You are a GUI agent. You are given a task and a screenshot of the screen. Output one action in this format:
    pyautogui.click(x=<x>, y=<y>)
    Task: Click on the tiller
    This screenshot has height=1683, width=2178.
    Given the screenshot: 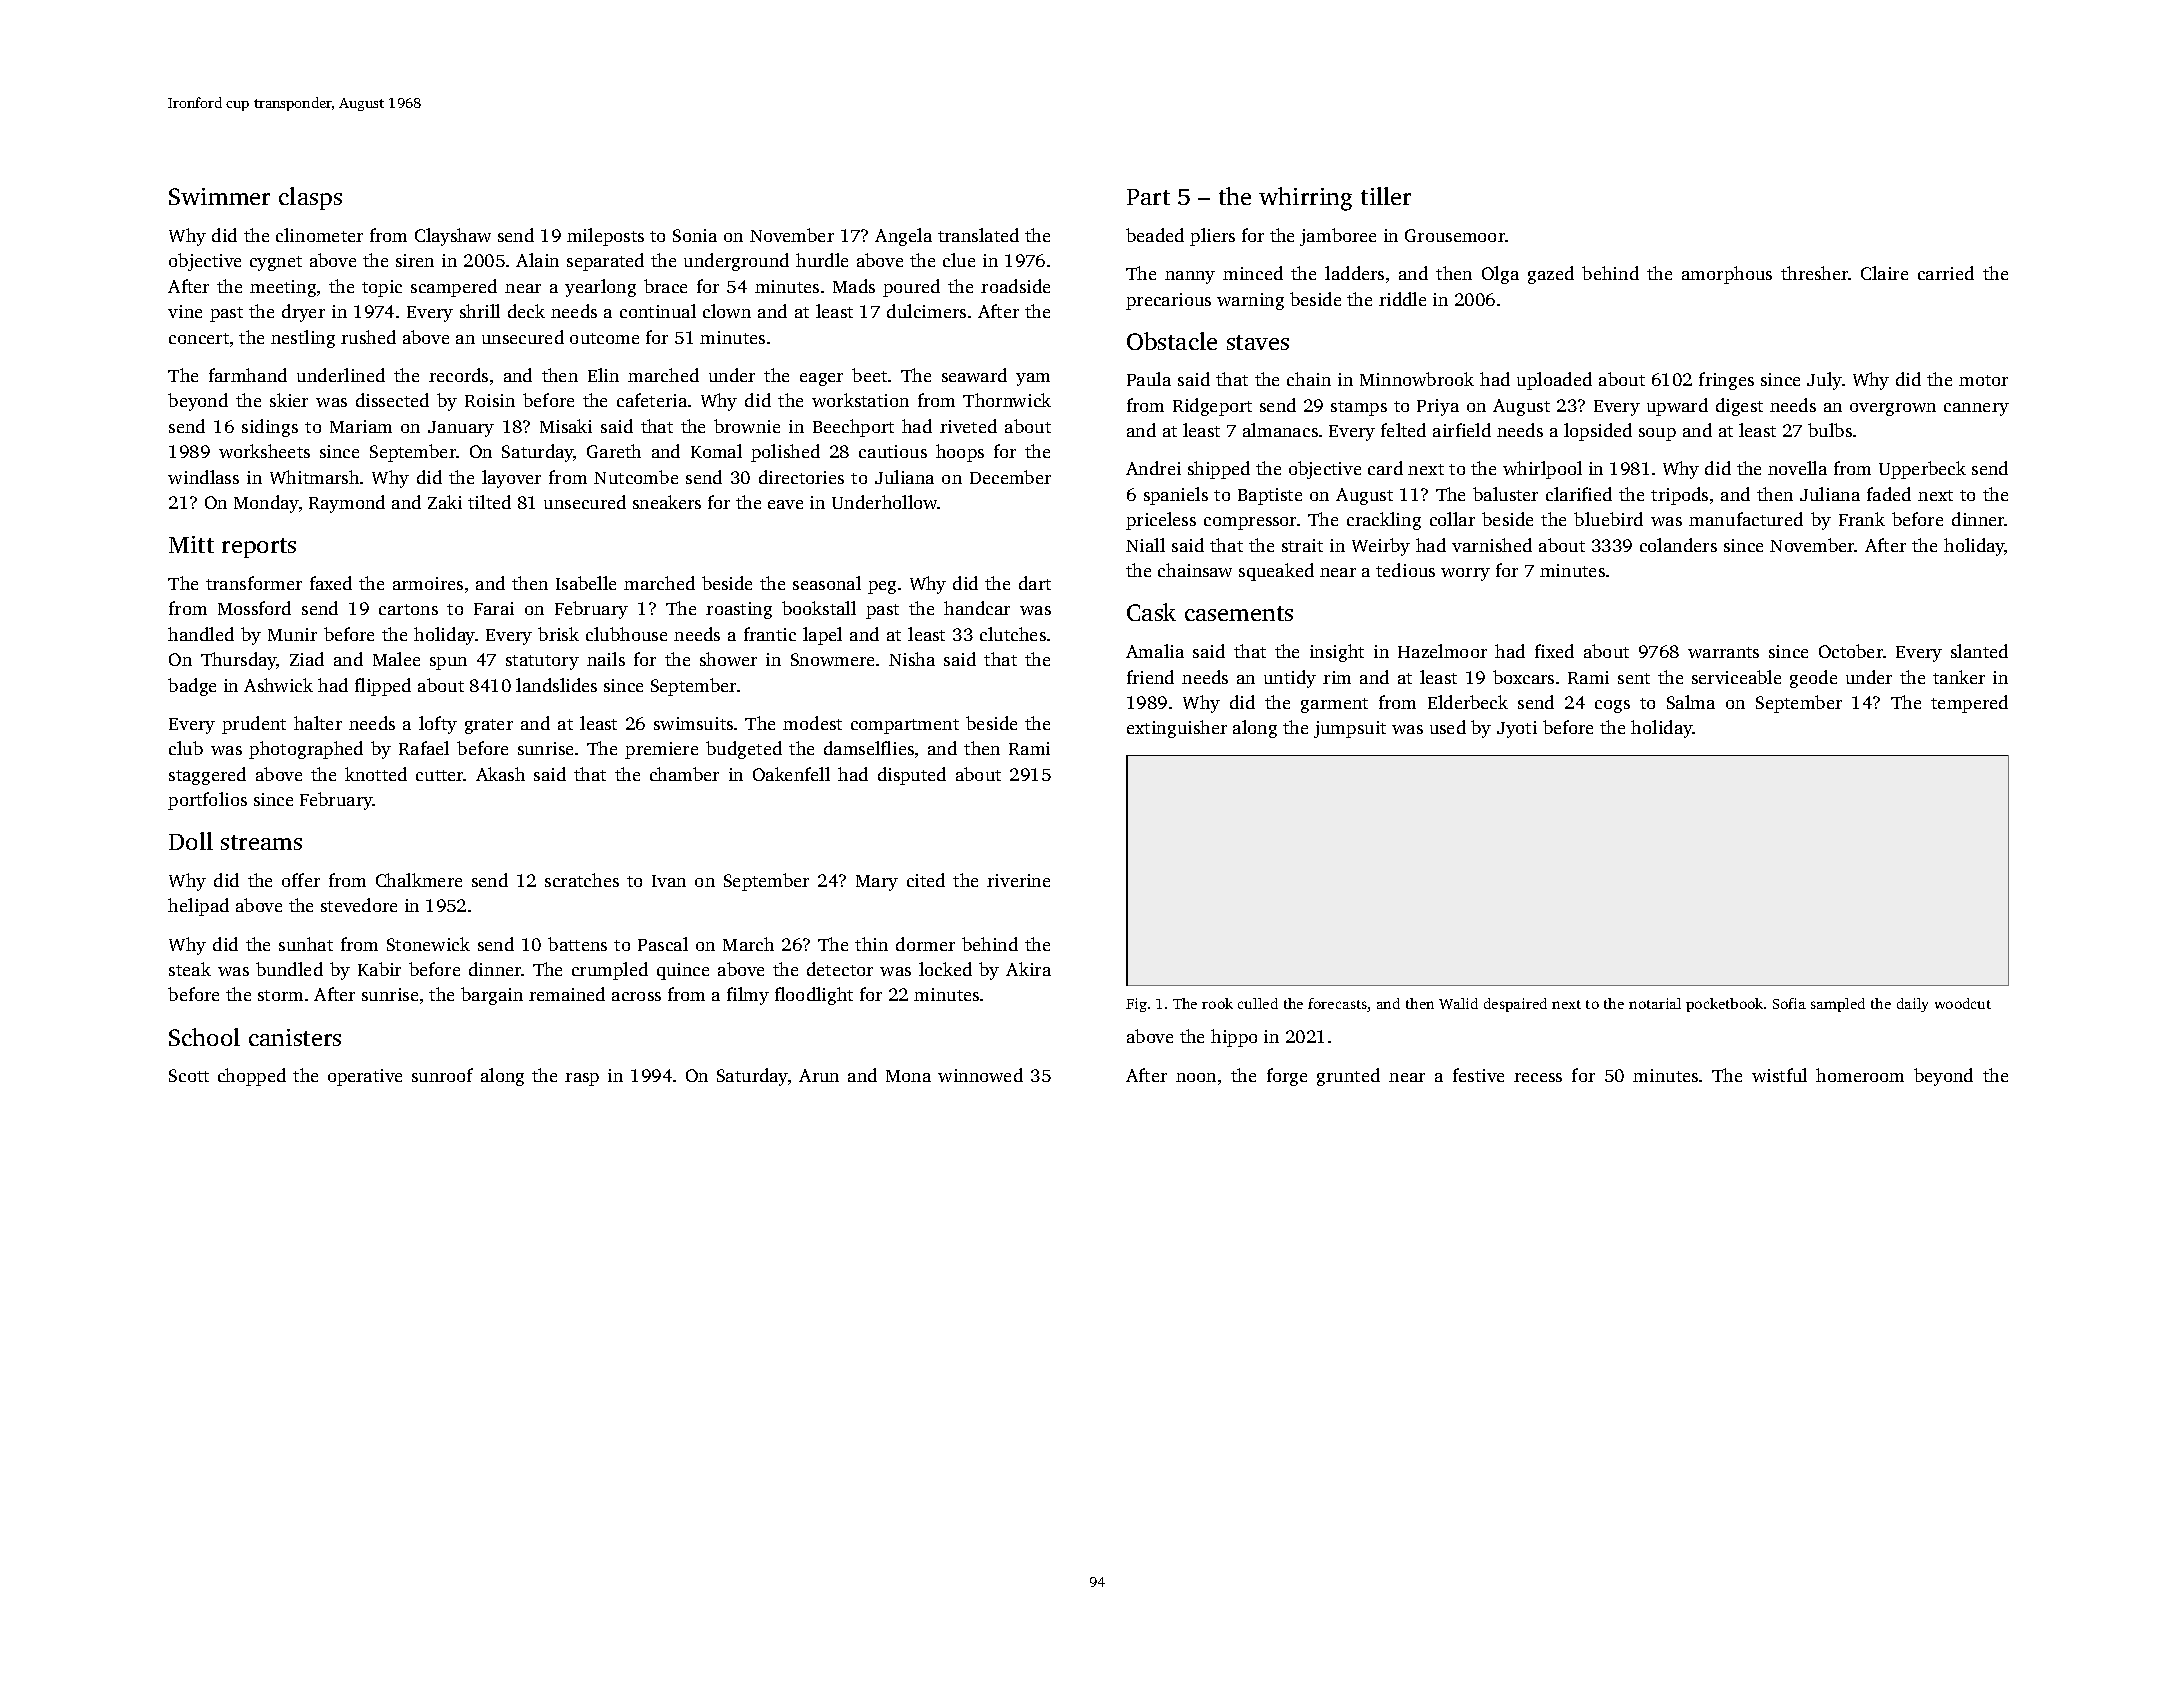 What is the action you would take?
    pyautogui.click(x=1386, y=196)
